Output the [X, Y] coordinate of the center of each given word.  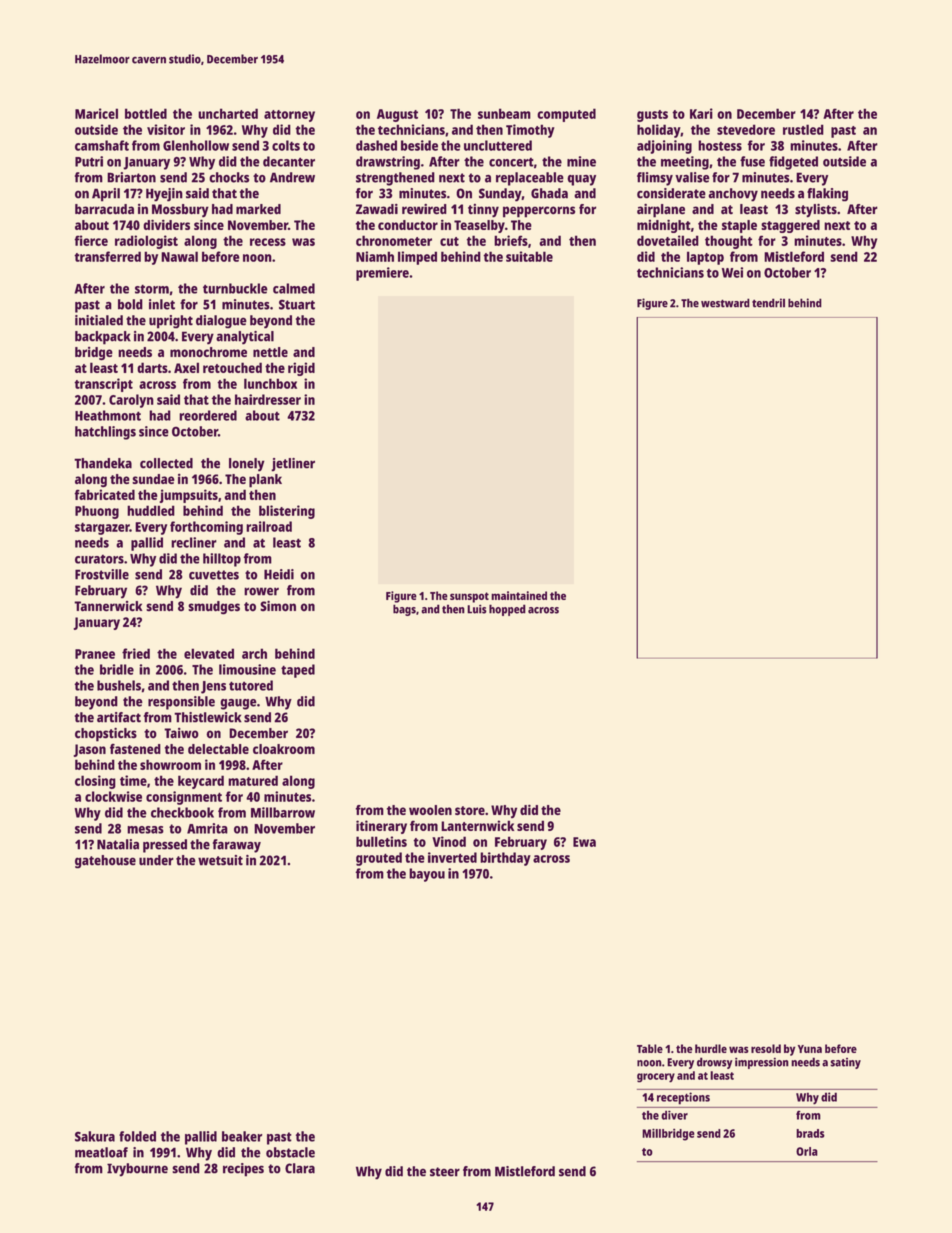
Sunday [500, 195]
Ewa [584, 842]
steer [445, 1172]
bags [404, 610]
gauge [238, 704]
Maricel [96, 113]
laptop [705, 258]
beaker [242, 1136]
